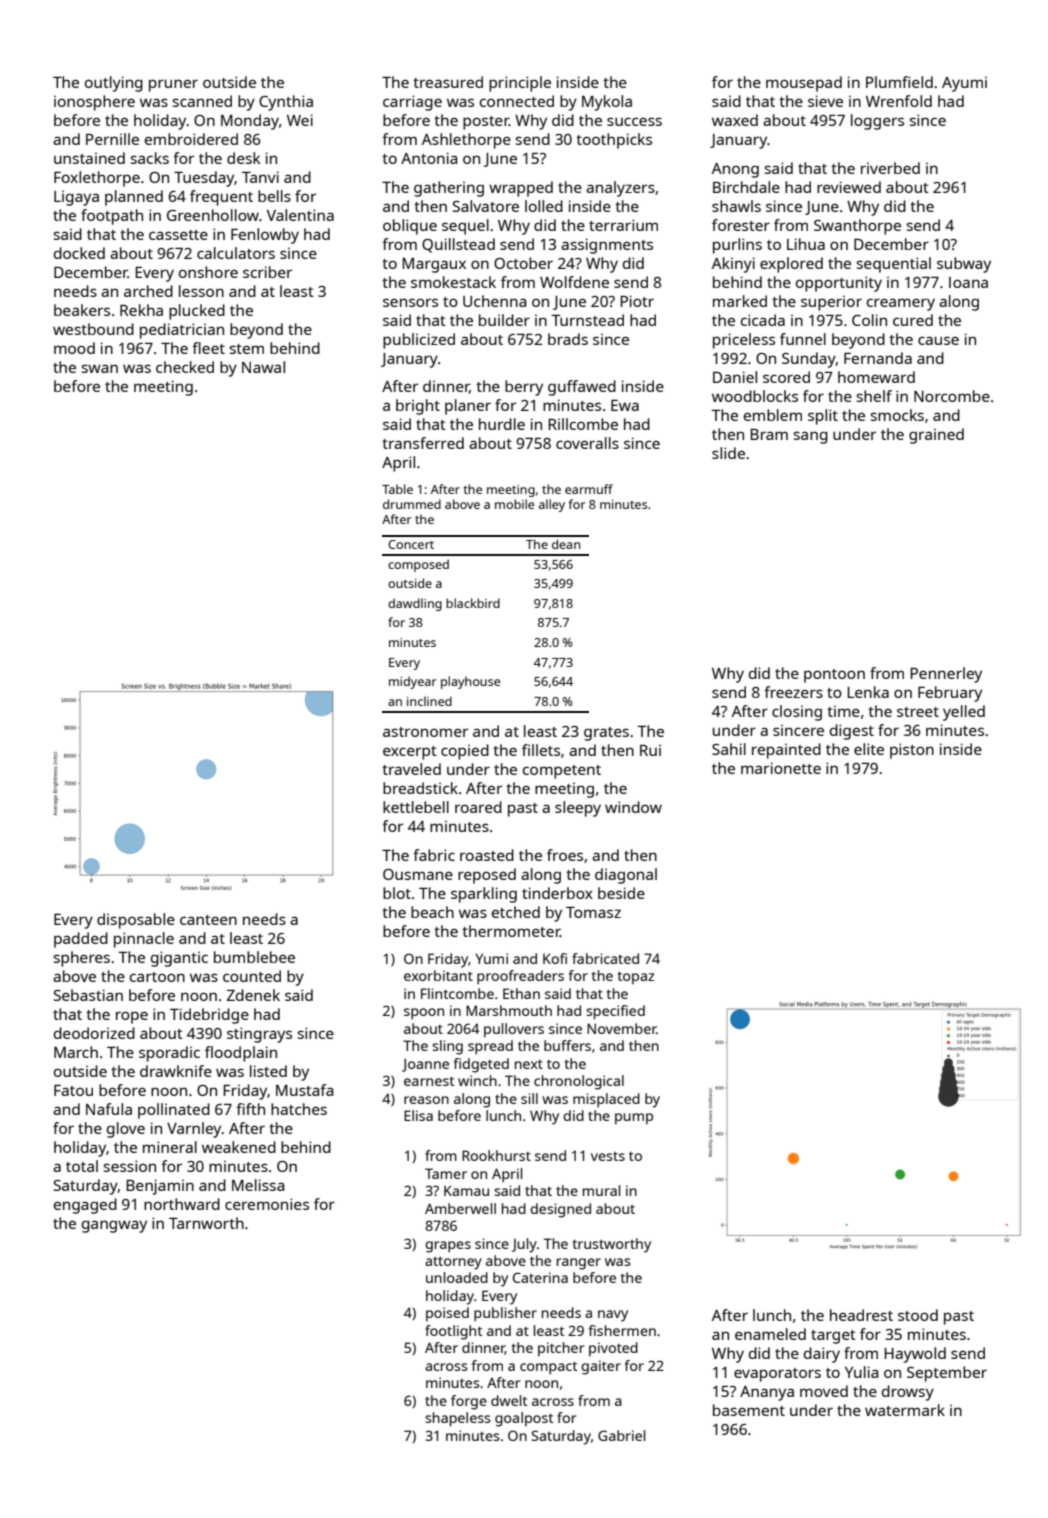 This screenshot has height=1518, width=1048. I want to click on embroidered, so click(191, 139).
